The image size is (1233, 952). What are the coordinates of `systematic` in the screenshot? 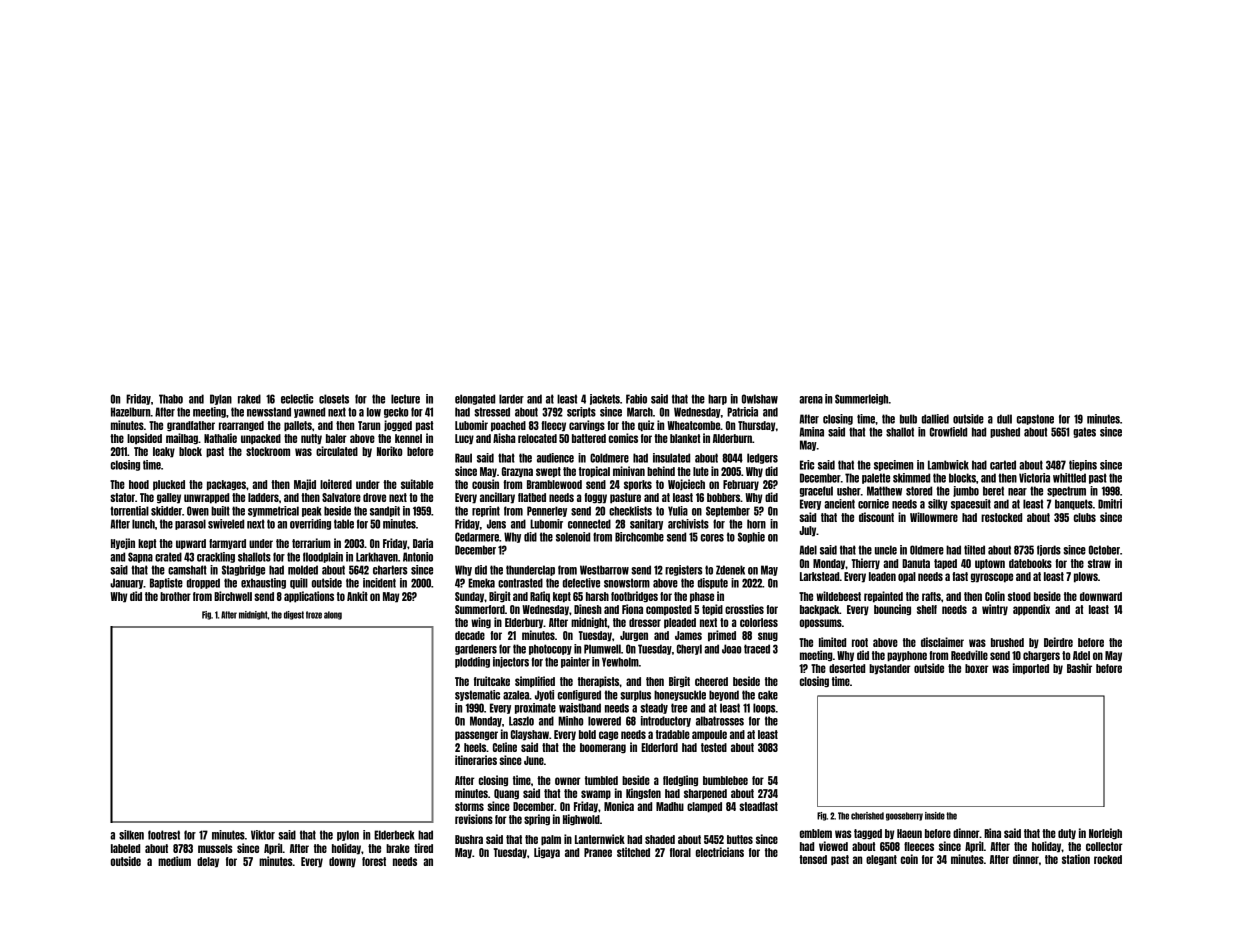 It's located at (477, 695).
